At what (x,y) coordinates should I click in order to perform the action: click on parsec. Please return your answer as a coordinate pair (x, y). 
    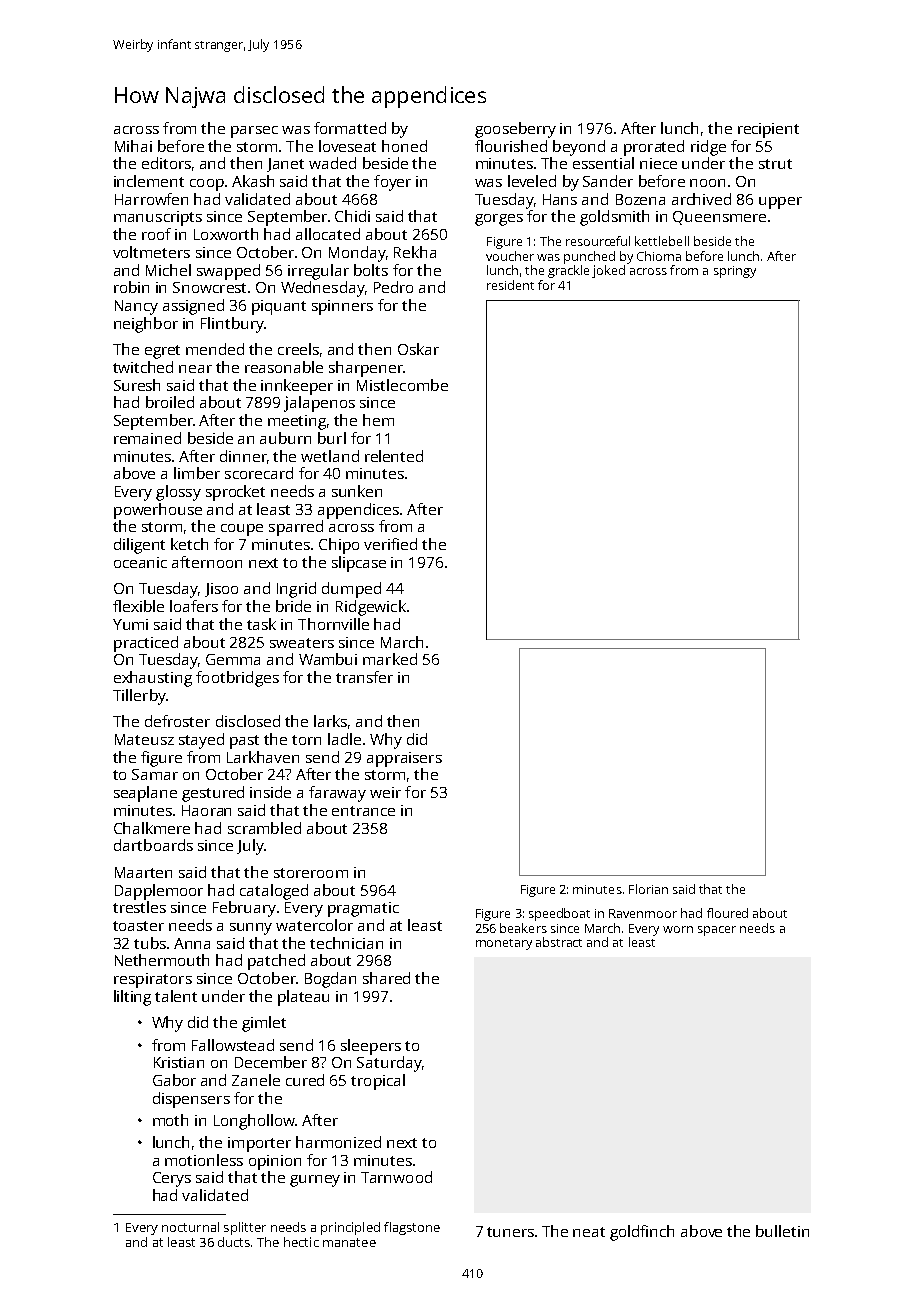
    Looking at the image, I should click on (254, 132).
